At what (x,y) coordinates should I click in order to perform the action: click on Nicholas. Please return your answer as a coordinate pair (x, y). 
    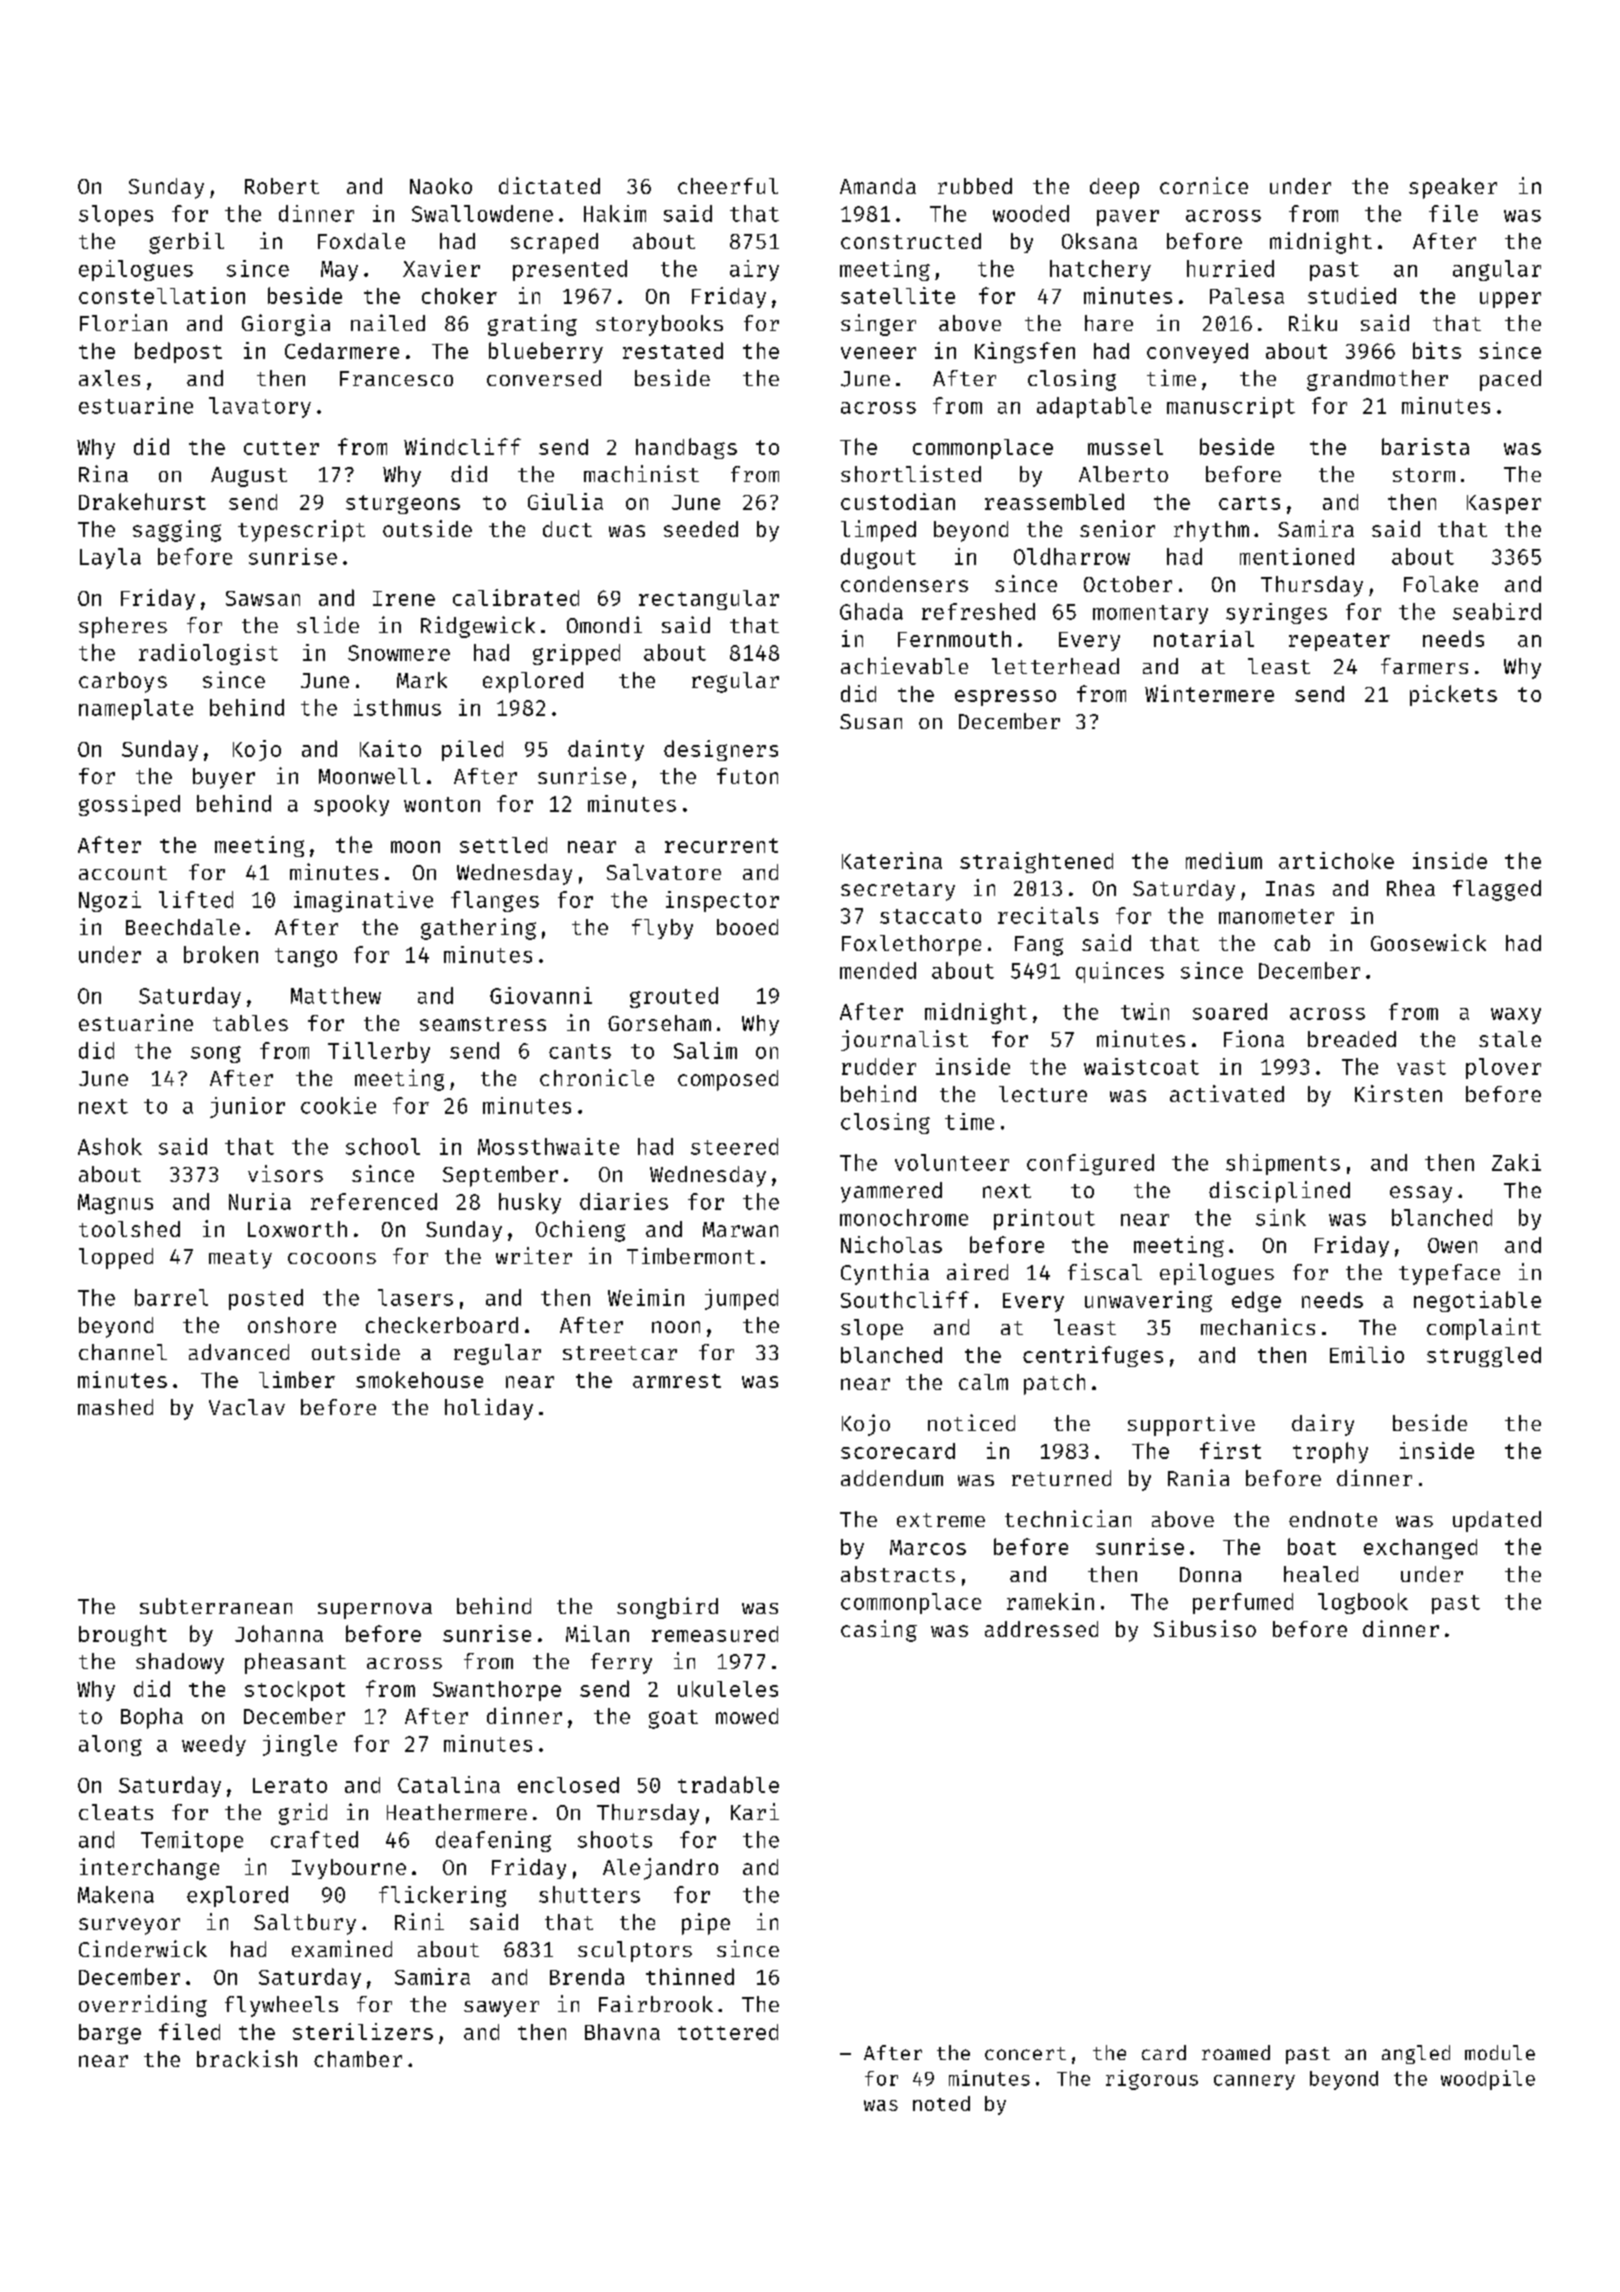
    Looking at the image, I should click on (891, 1244).
